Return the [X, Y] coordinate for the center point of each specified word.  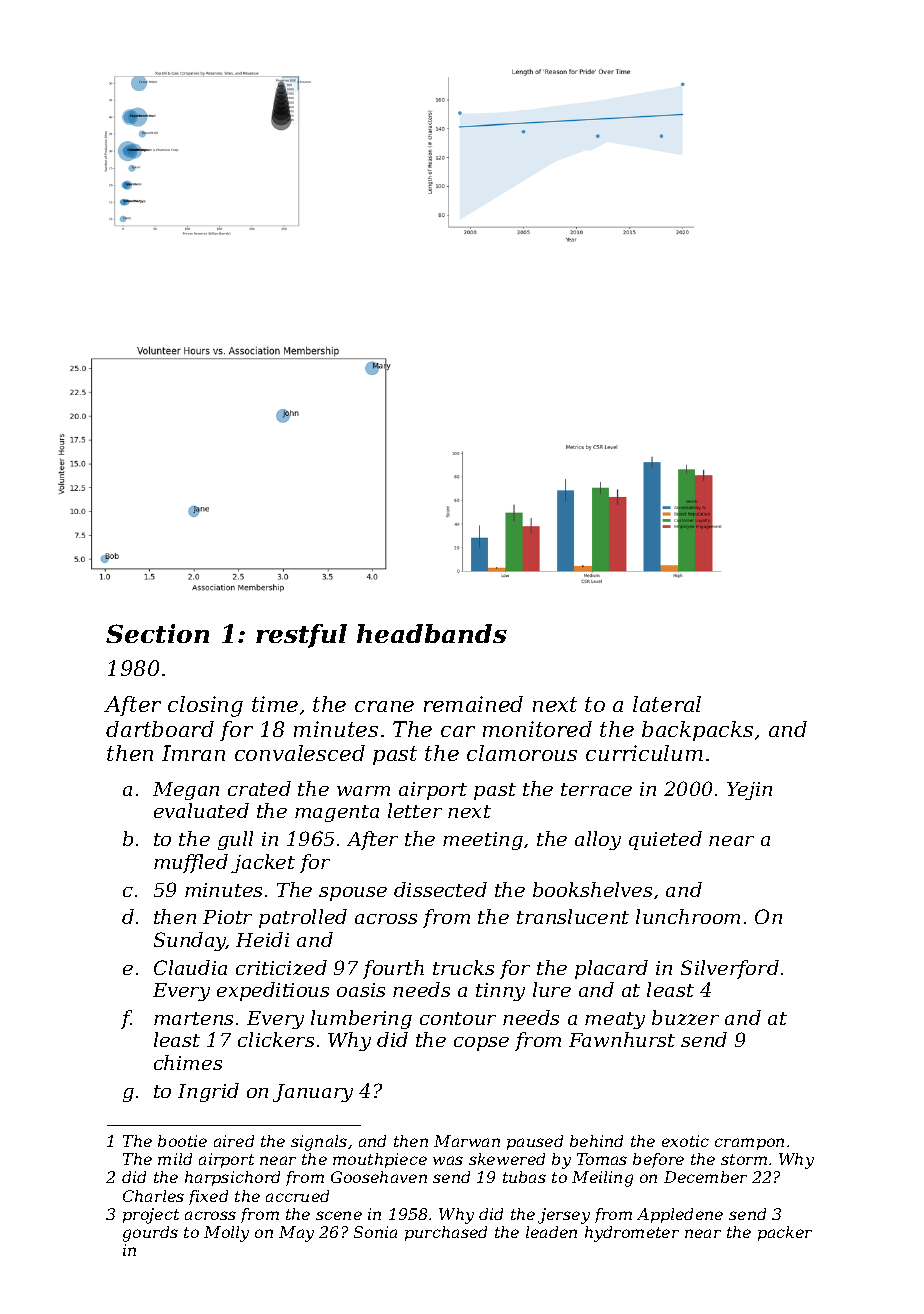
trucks [463, 967]
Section [157, 633]
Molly [226, 1234]
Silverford [730, 969]
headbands [432, 633]
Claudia [190, 967]
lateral [667, 704]
